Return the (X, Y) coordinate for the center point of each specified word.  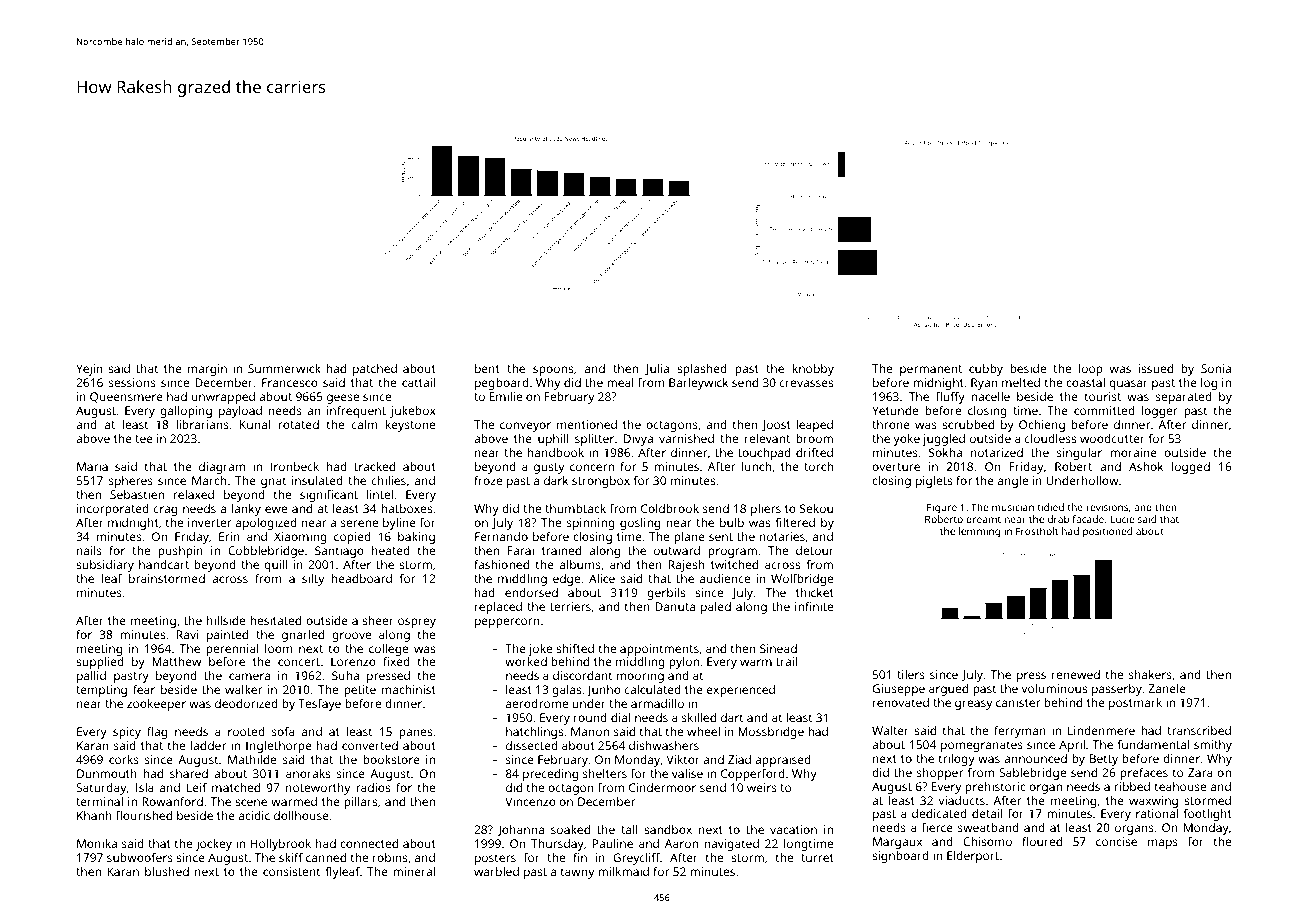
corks (124, 759)
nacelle (990, 396)
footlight (1208, 815)
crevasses (806, 383)
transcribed (1199, 730)
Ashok (1146, 466)
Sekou (816, 508)
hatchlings (534, 733)
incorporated (113, 510)
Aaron (681, 843)
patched (375, 370)
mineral (414, 871)
